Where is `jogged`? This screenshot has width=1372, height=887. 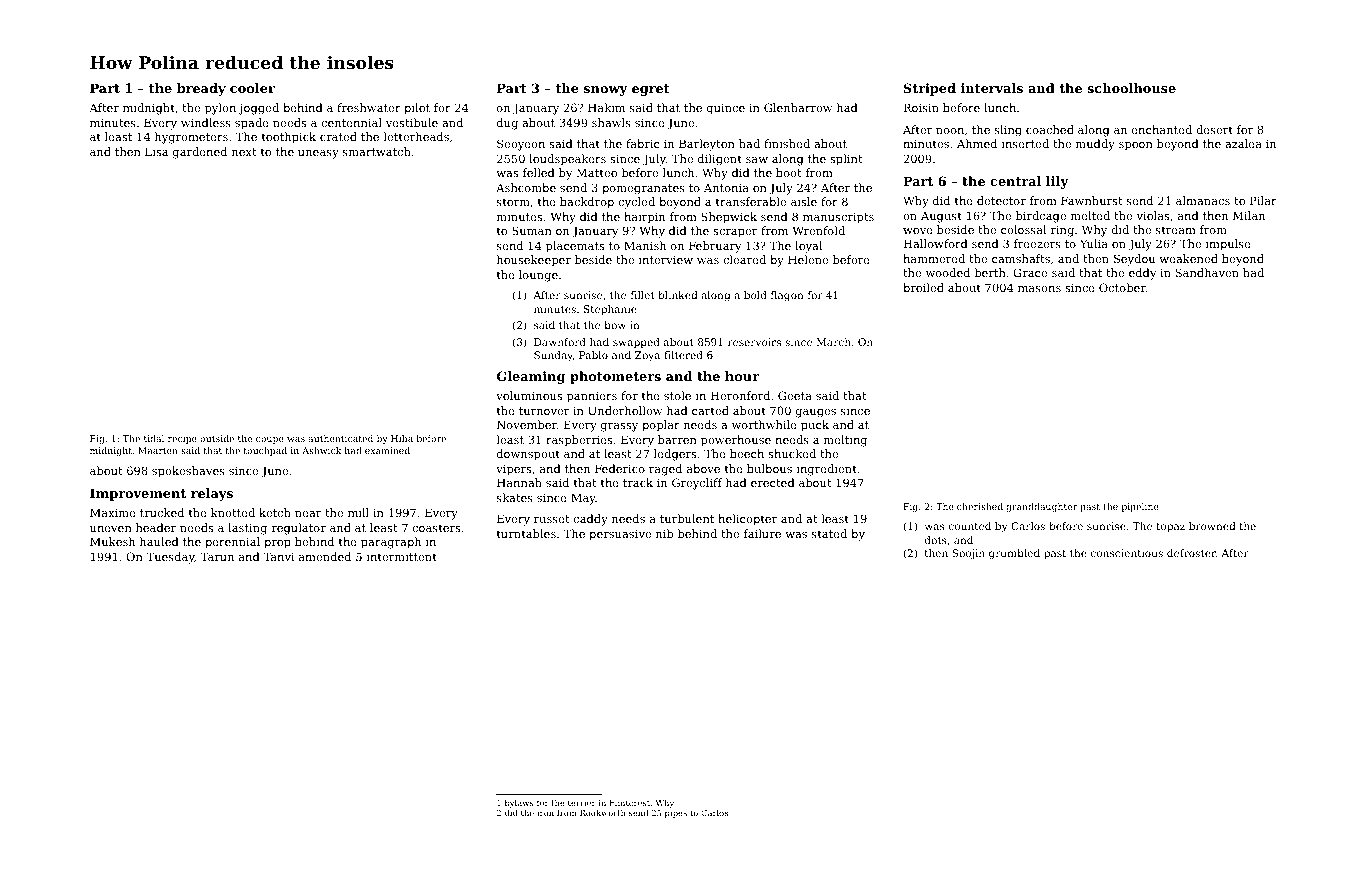 jogged is located at coordinates (259, 109).
